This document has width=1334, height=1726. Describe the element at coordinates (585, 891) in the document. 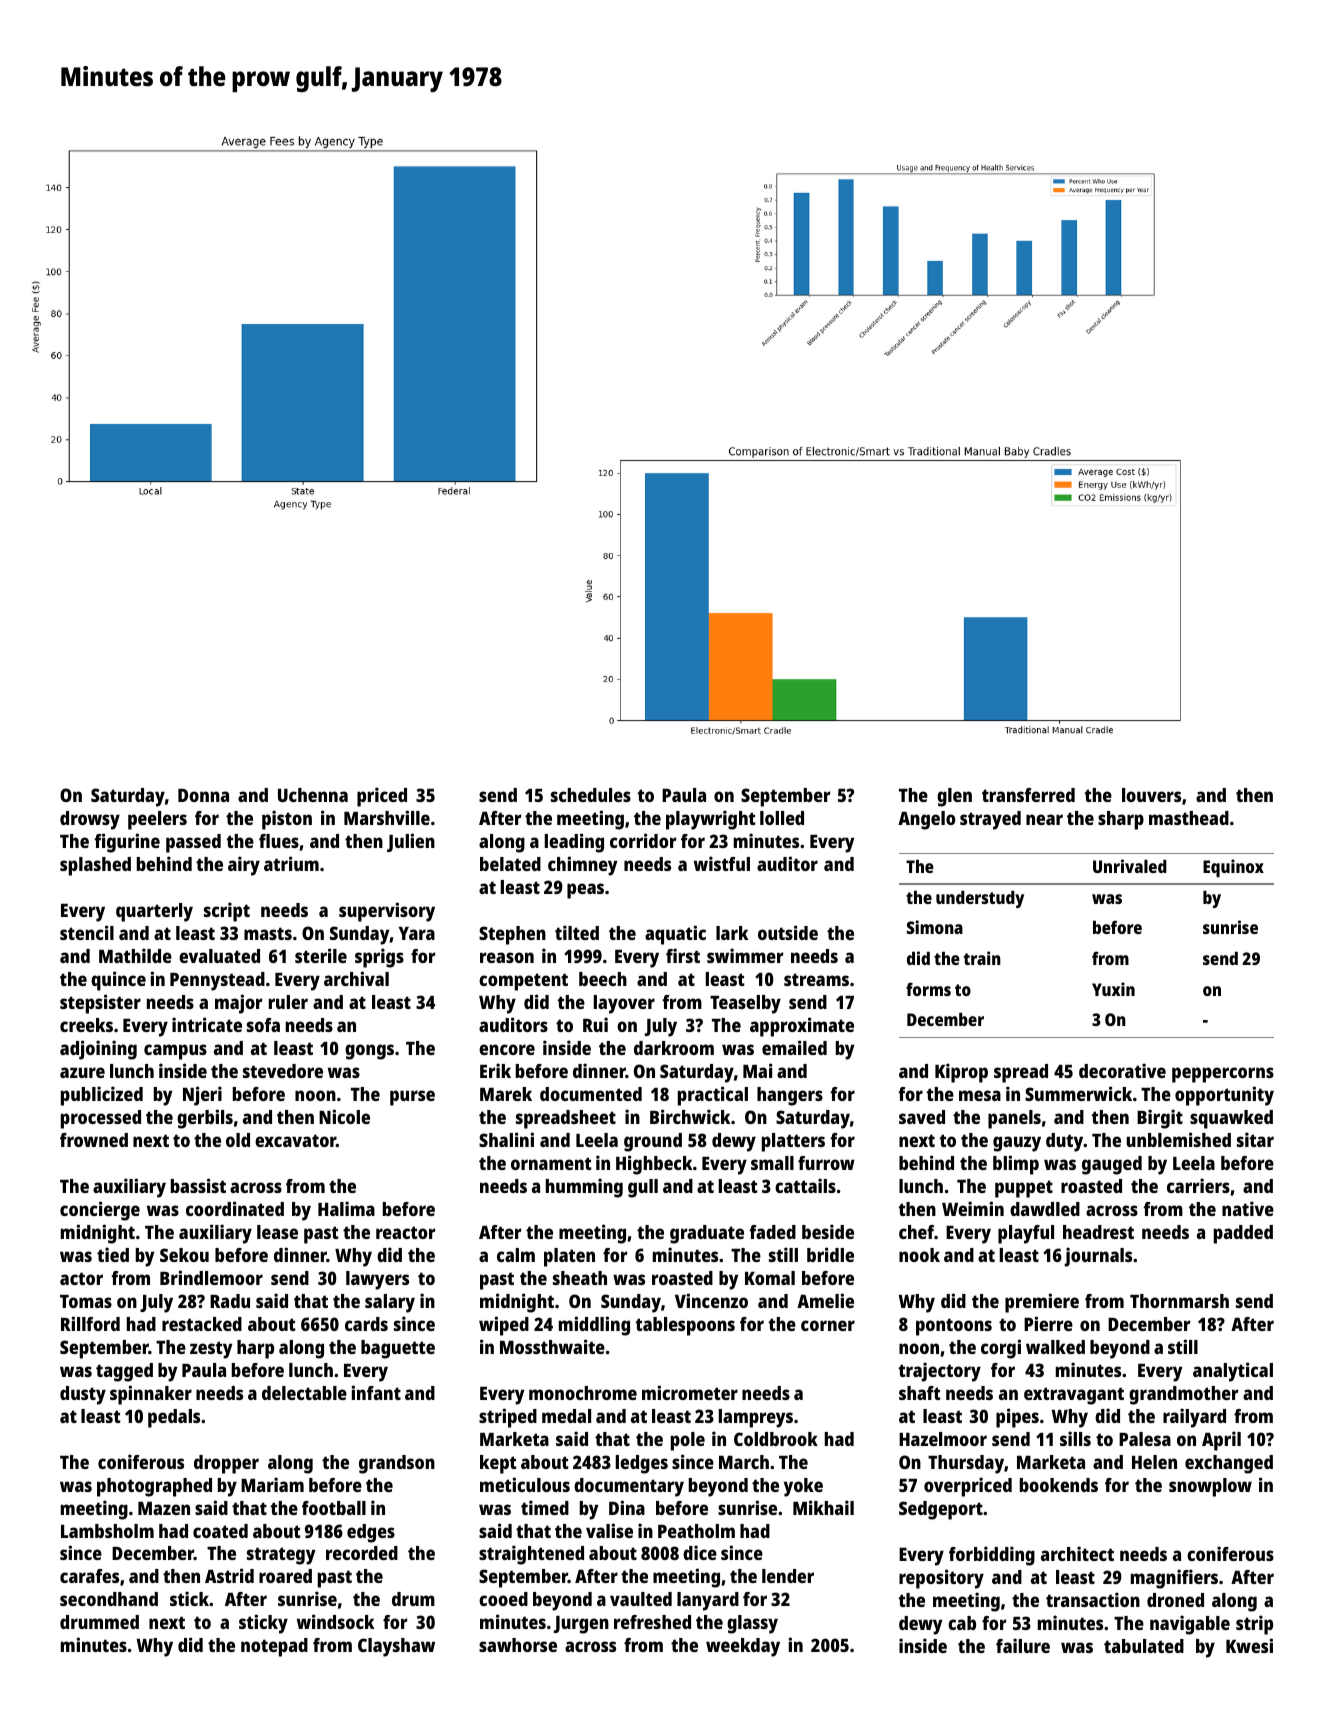

I see `peas` at that location.
